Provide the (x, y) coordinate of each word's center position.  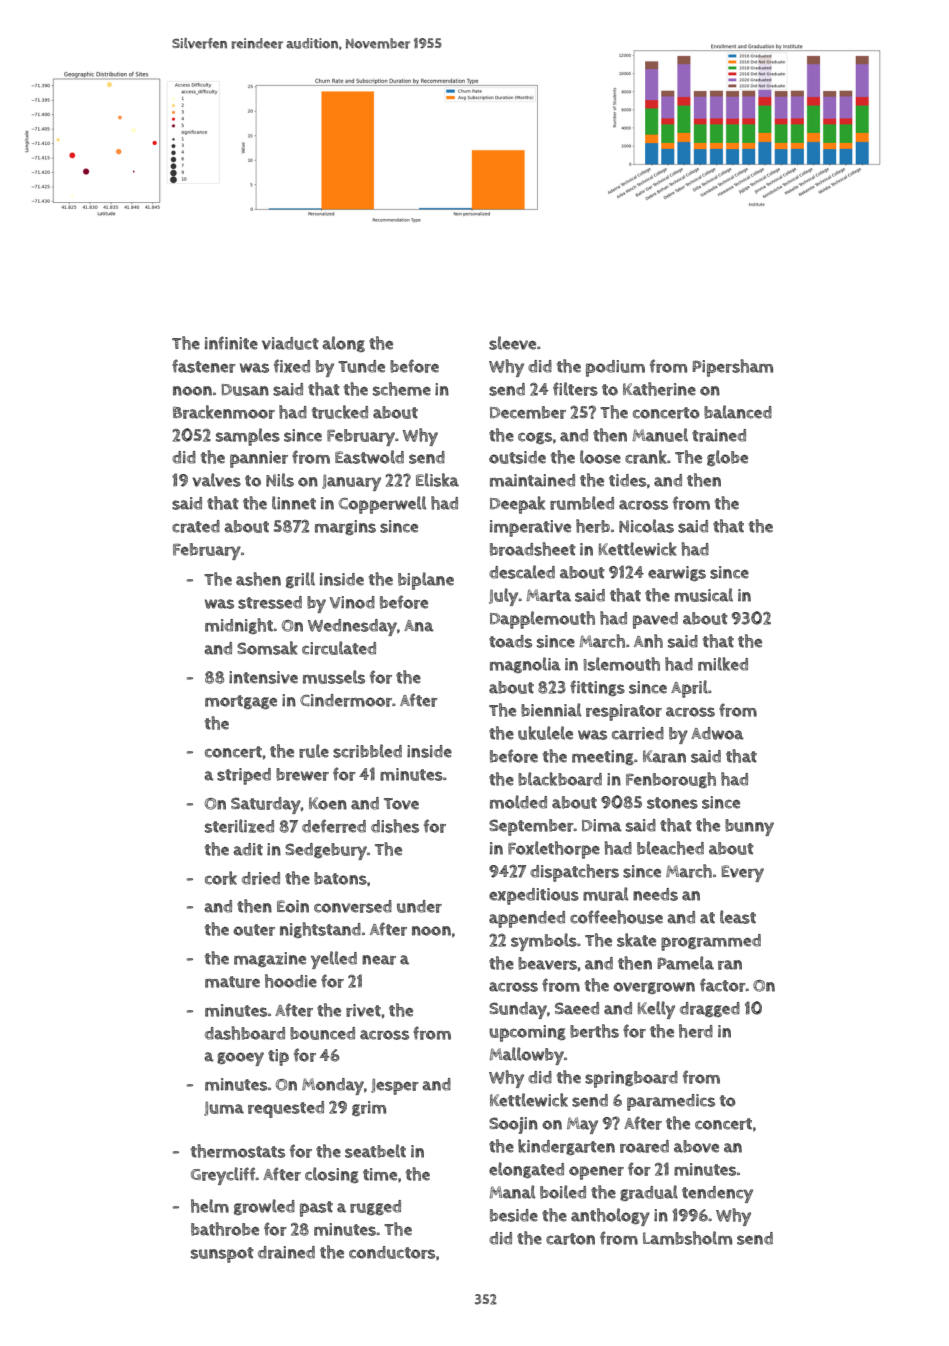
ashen (258, 579)
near (379, 960)
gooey (240, 1059)
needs (655, 894)
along (343, 344)
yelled (334, 960)
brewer (302, 774)
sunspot (222, 1255)
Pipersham (733, 368)
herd (696, 1031)
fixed (292, 366)
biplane (426, 581)
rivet (363, 1010)
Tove (401, 804)
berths (594, 1031)
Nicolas (646, 526)
